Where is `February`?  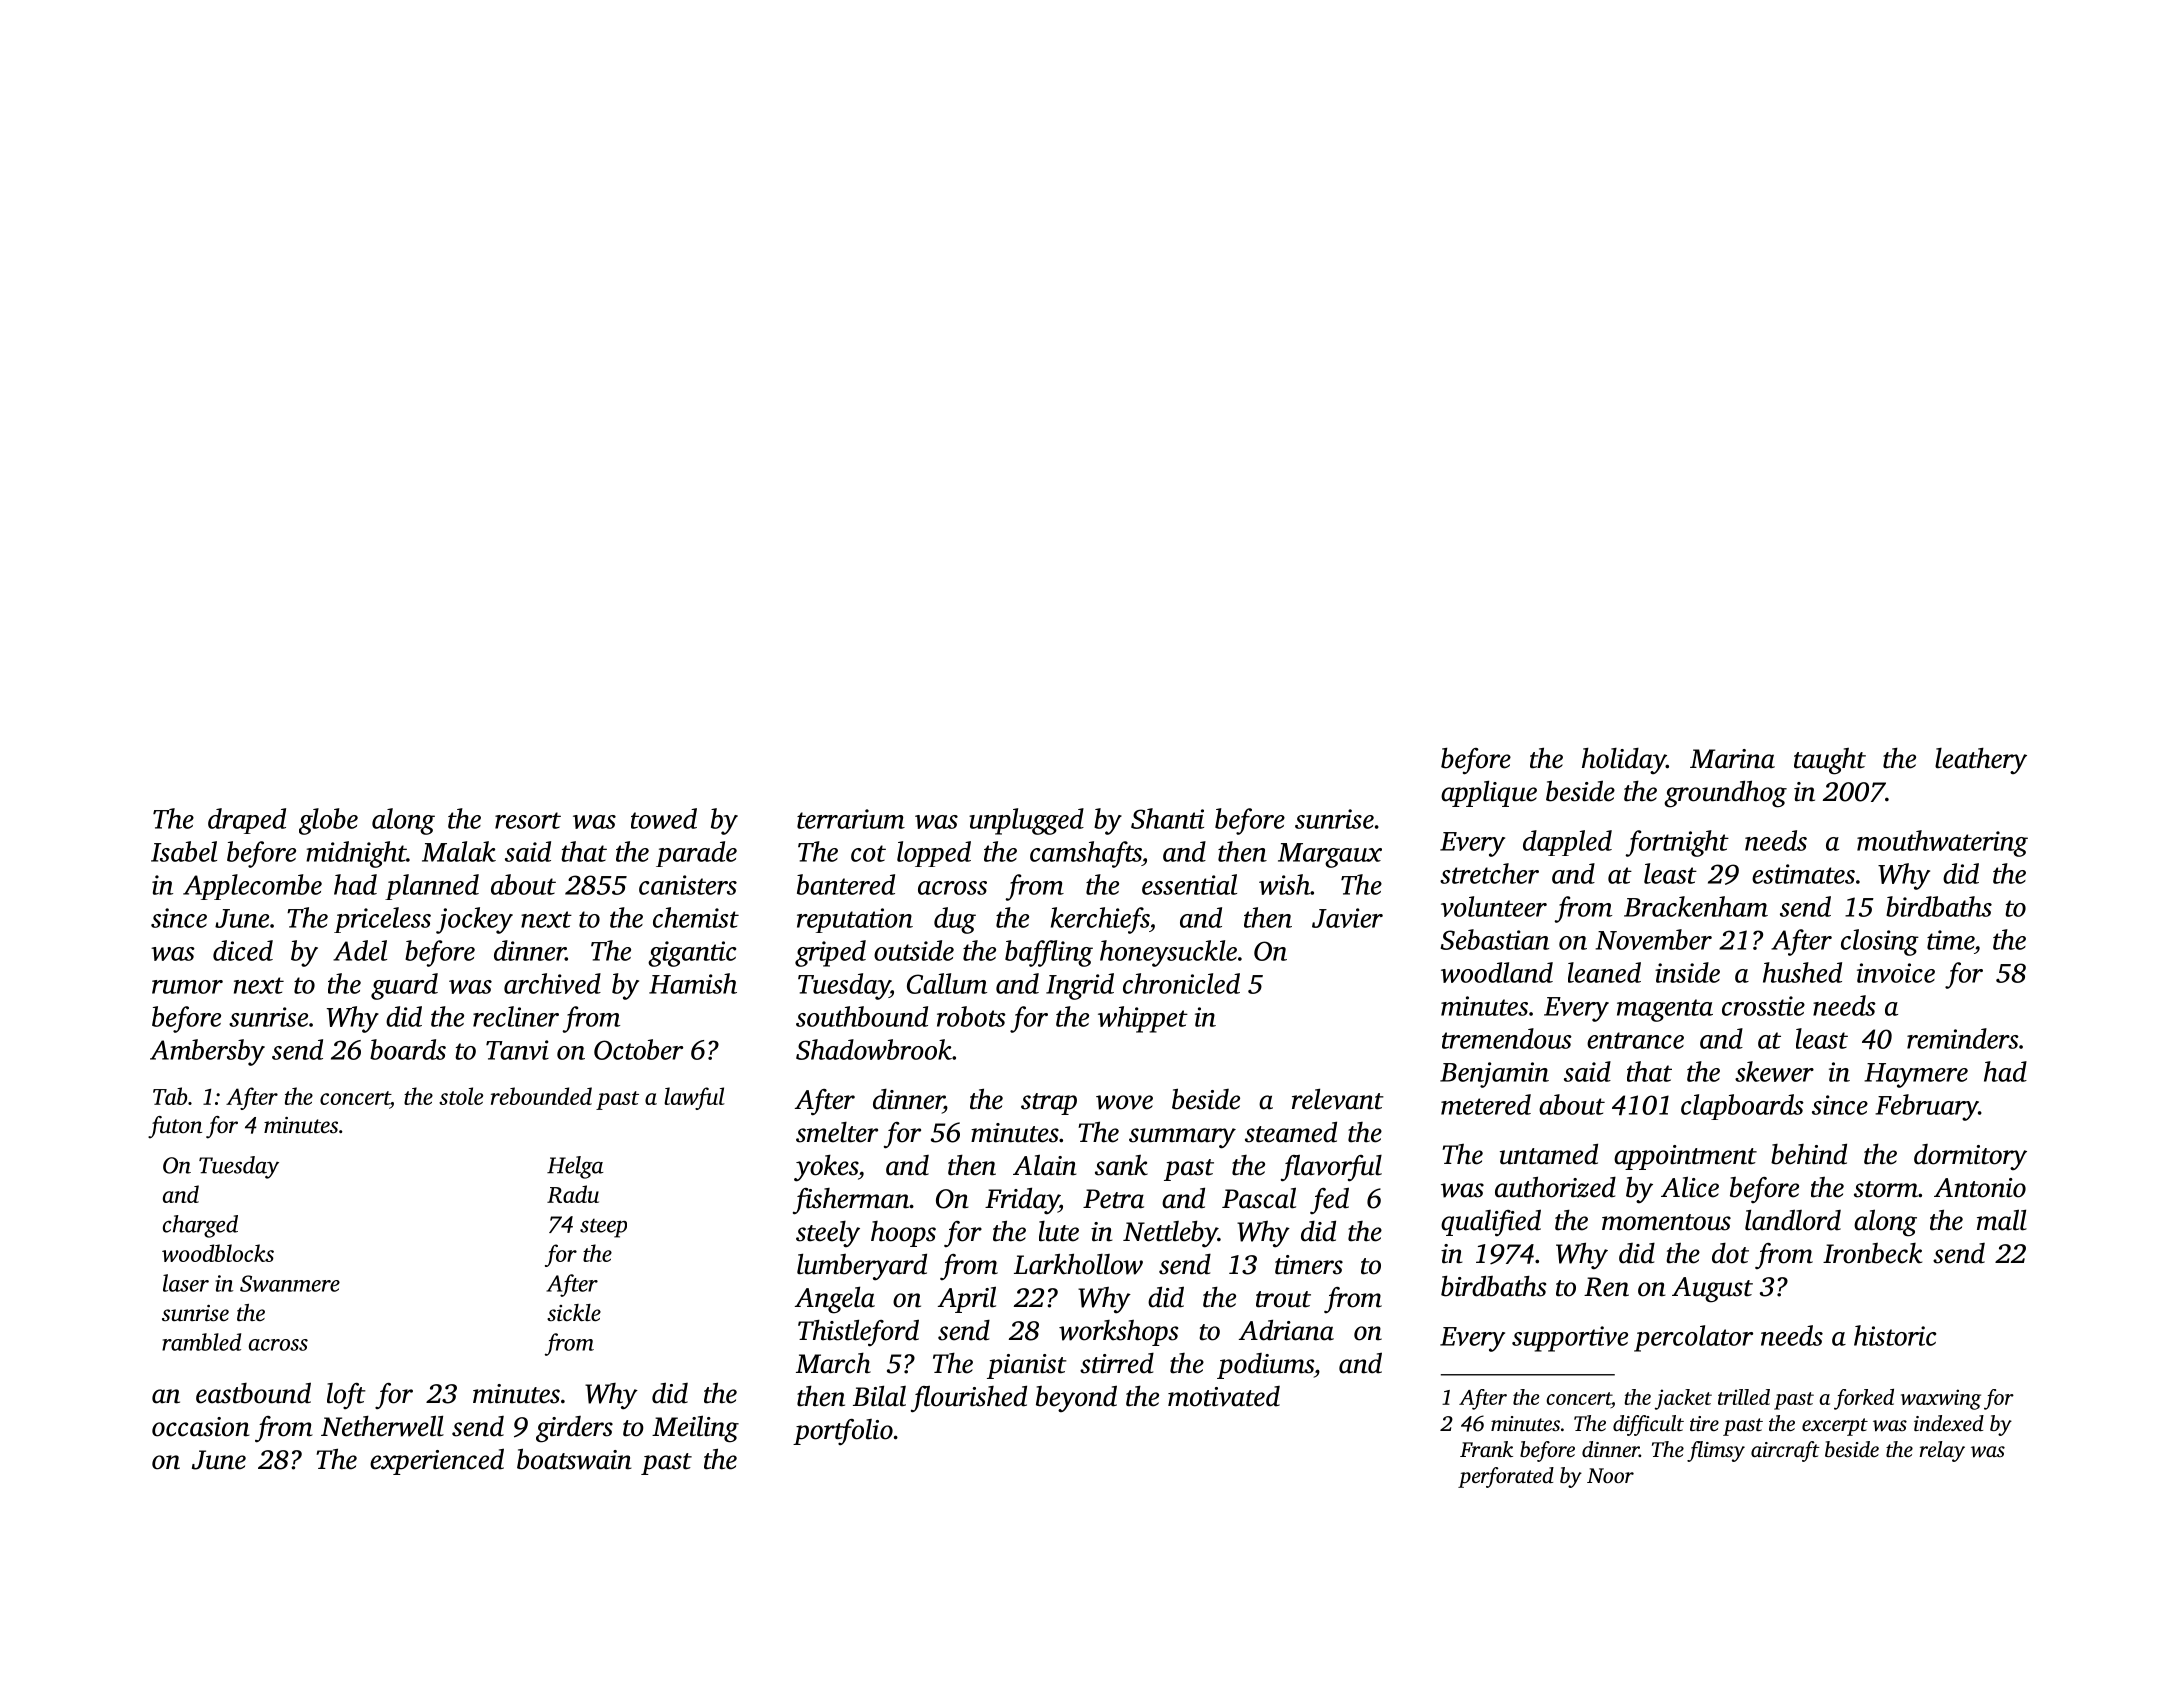
February is located at coordinates (1926, 1107).
